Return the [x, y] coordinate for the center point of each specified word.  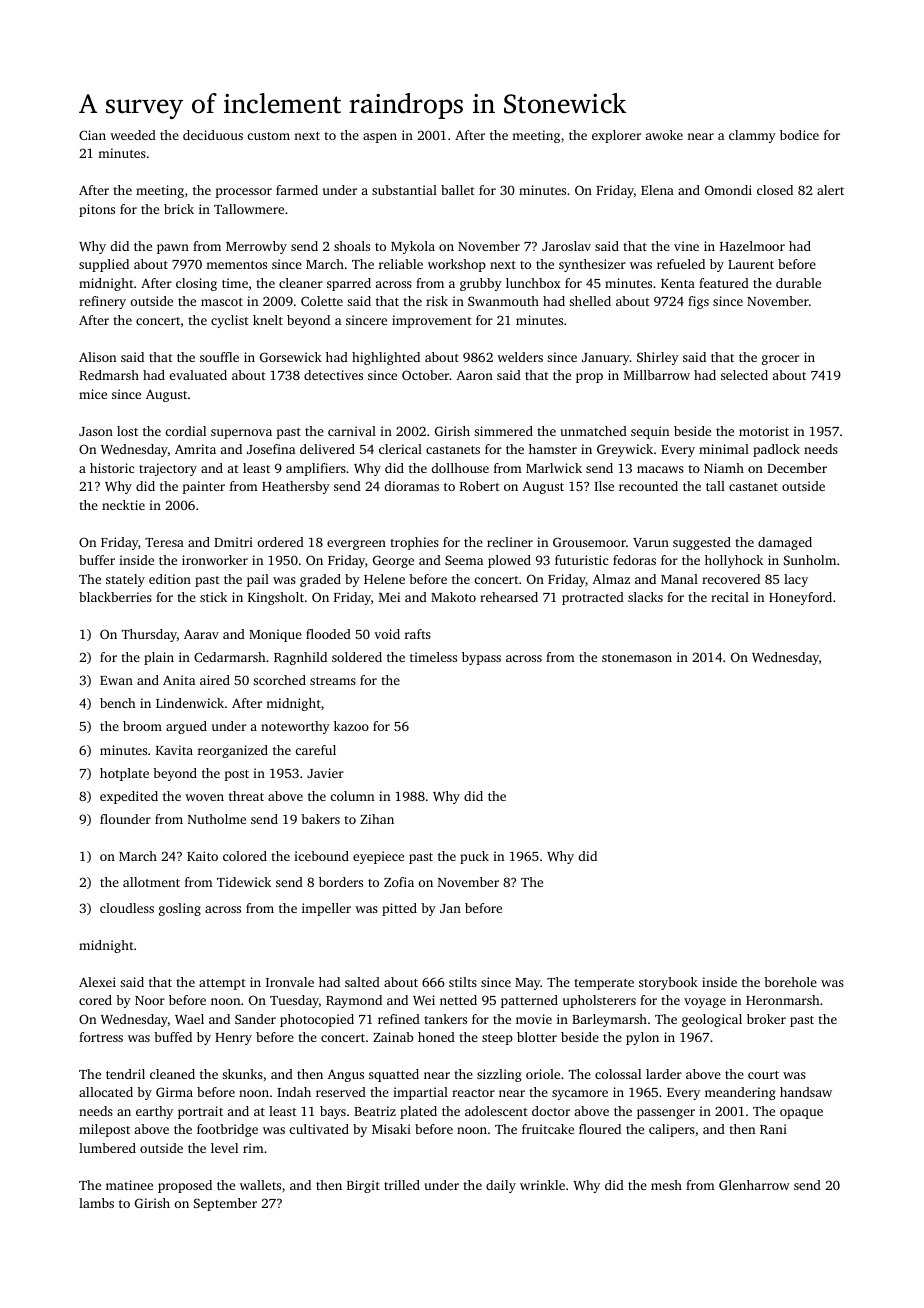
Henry [233, 1039]
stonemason [637, 658]
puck [474, 857]
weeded [133, 135]
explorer [616, 136]
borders [341, 882]
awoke [664, 135]
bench [118, 703]
